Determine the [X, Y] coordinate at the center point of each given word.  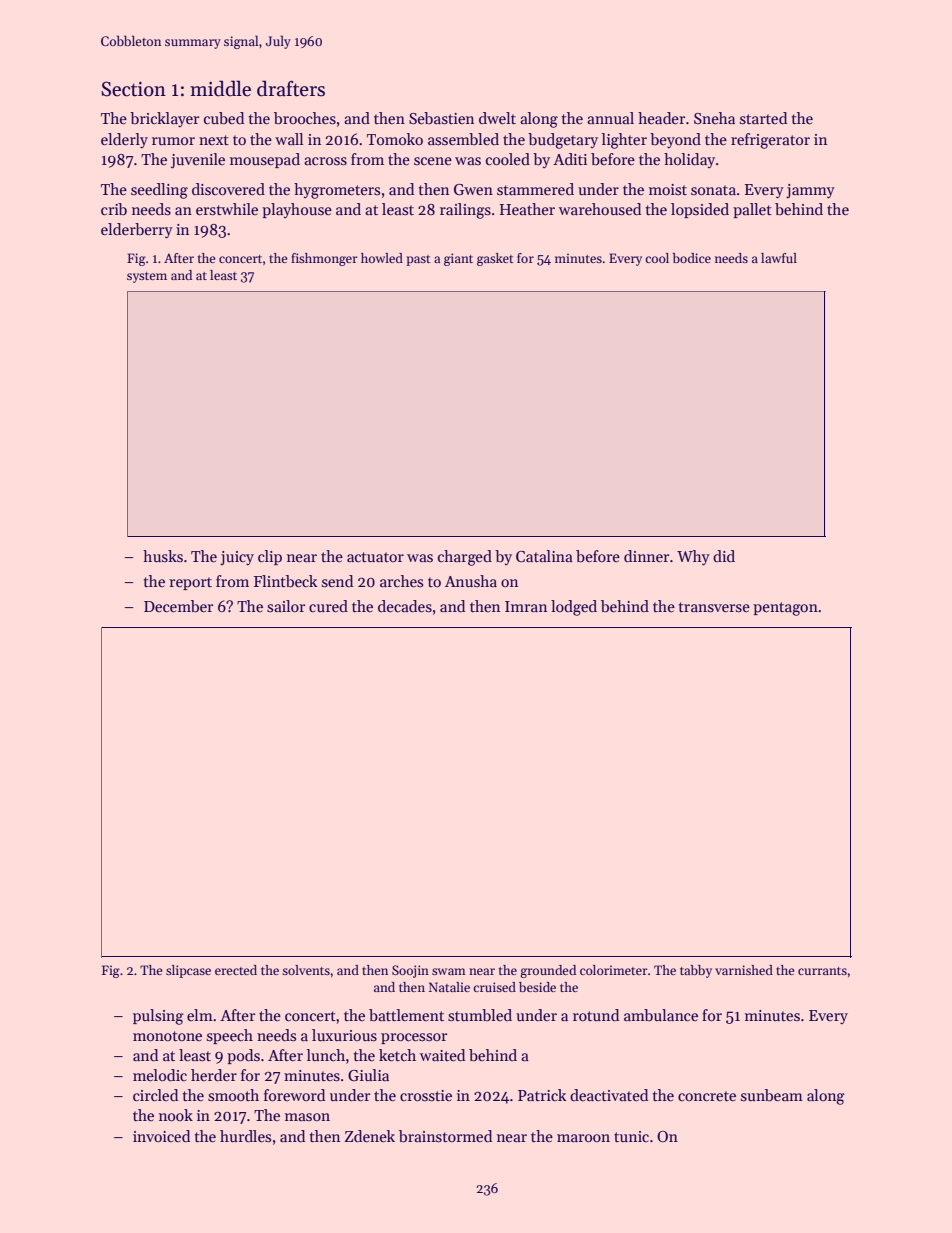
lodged [574, 608]
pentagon [785, 609]
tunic [631, 1136]
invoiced [161, 1136]
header [661, 118]
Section [133, 89]
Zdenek [370, 1136]
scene [433, 161]
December [178, 606]
